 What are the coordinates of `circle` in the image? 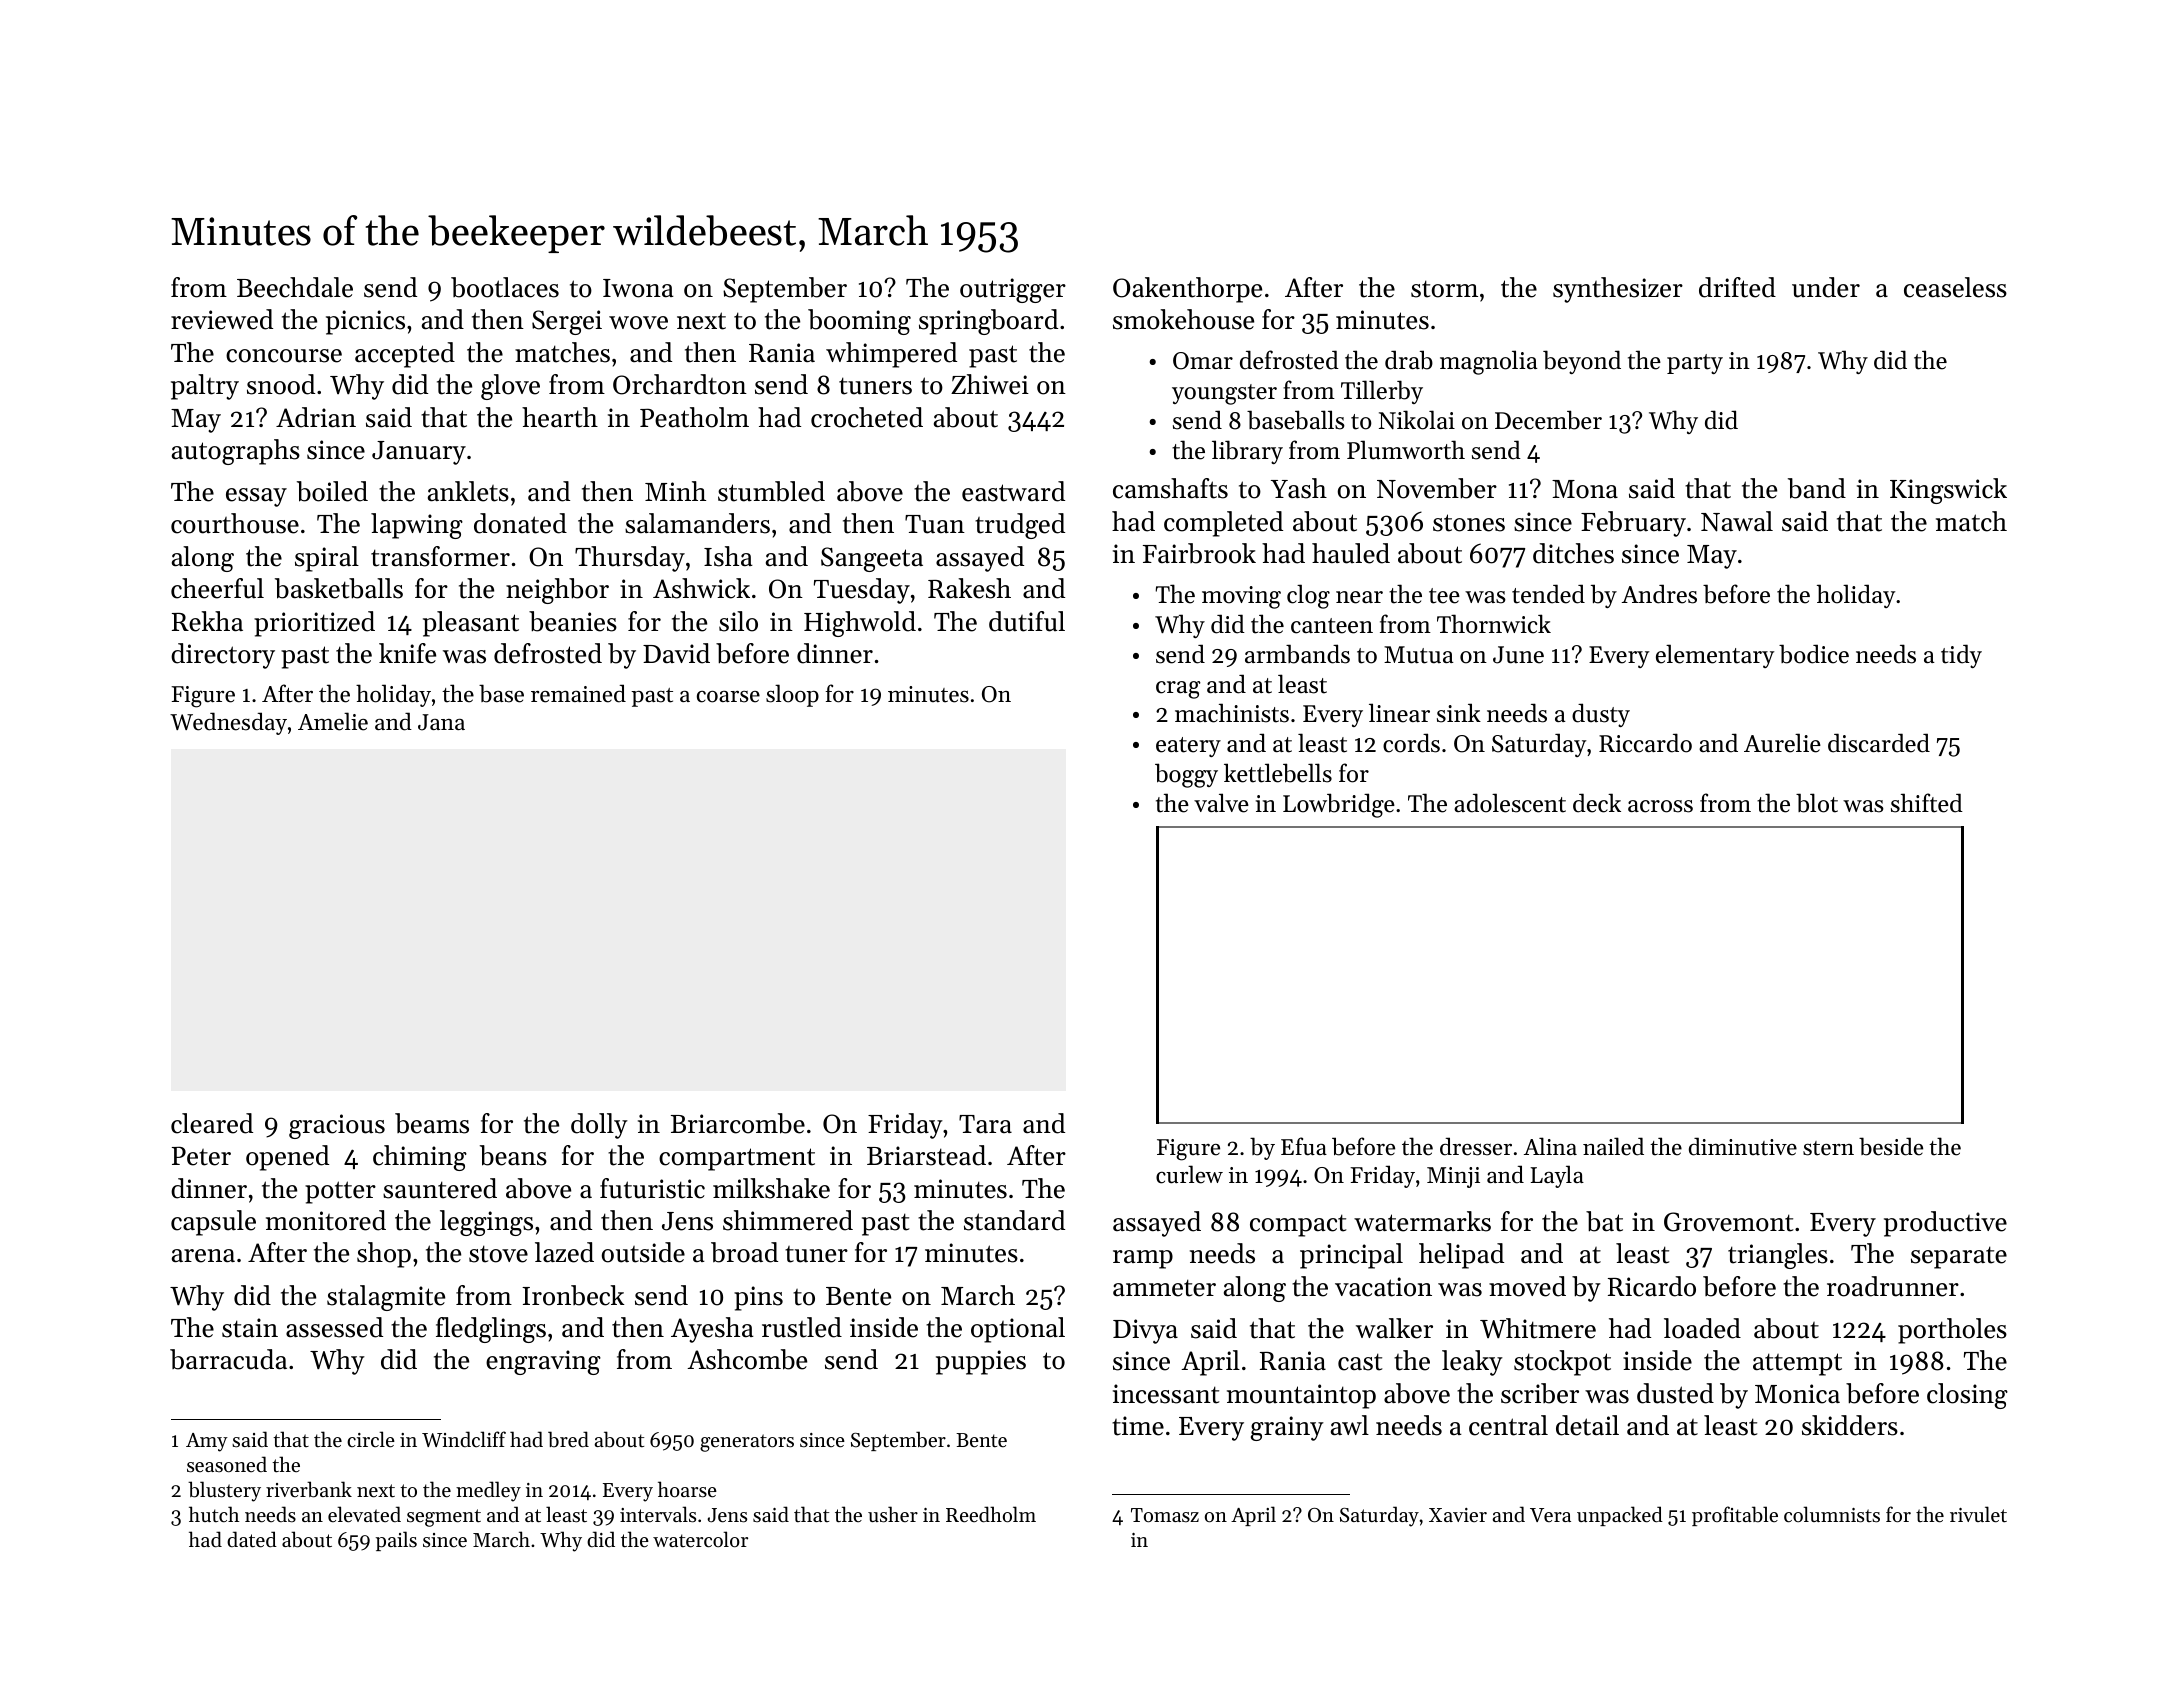 It's located at (371, 1439).
